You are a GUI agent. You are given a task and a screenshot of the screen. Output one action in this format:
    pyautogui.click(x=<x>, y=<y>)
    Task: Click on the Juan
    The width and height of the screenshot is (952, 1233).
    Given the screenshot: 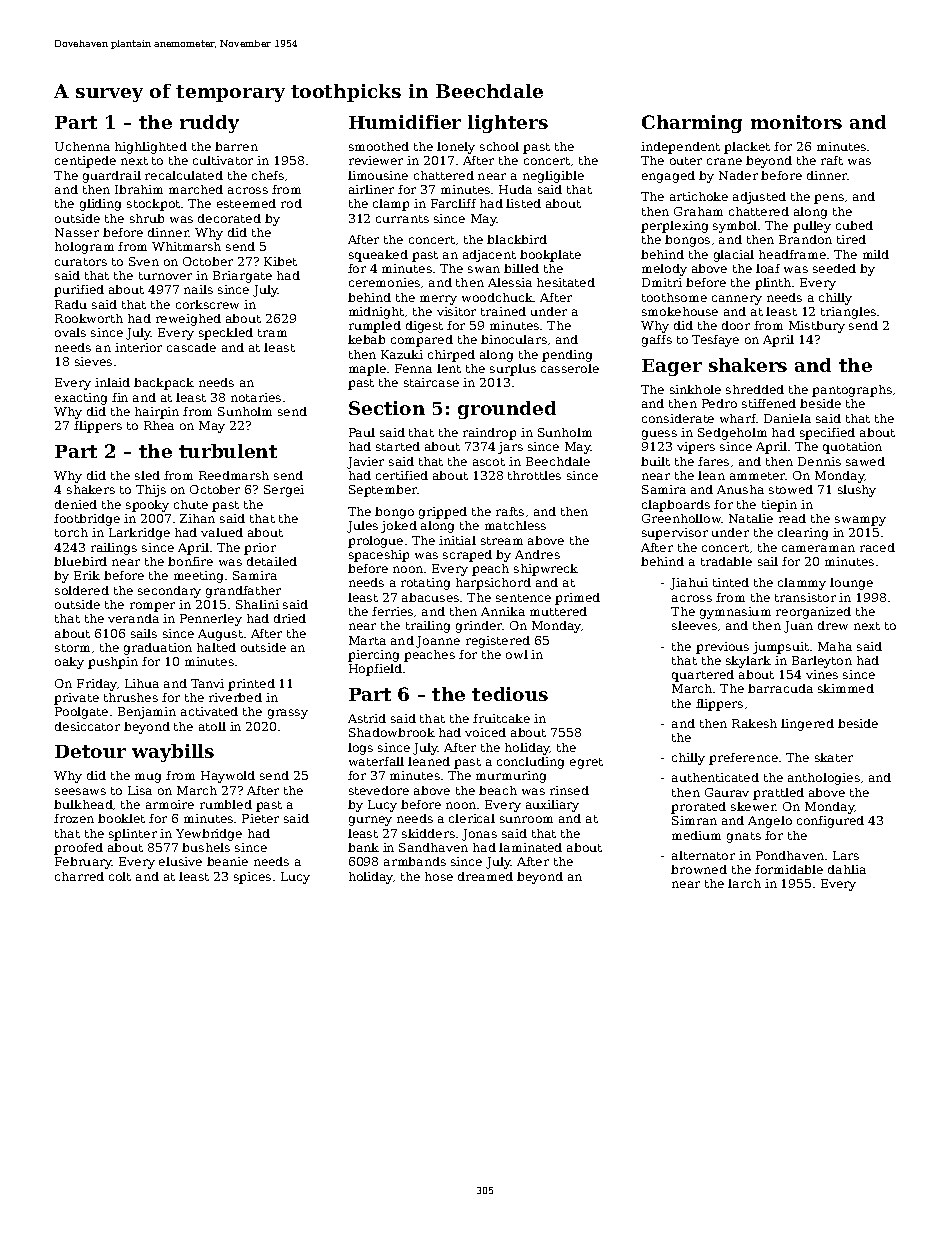 What is the action you would take?
    pyautogui.click(x=798, y=627)
